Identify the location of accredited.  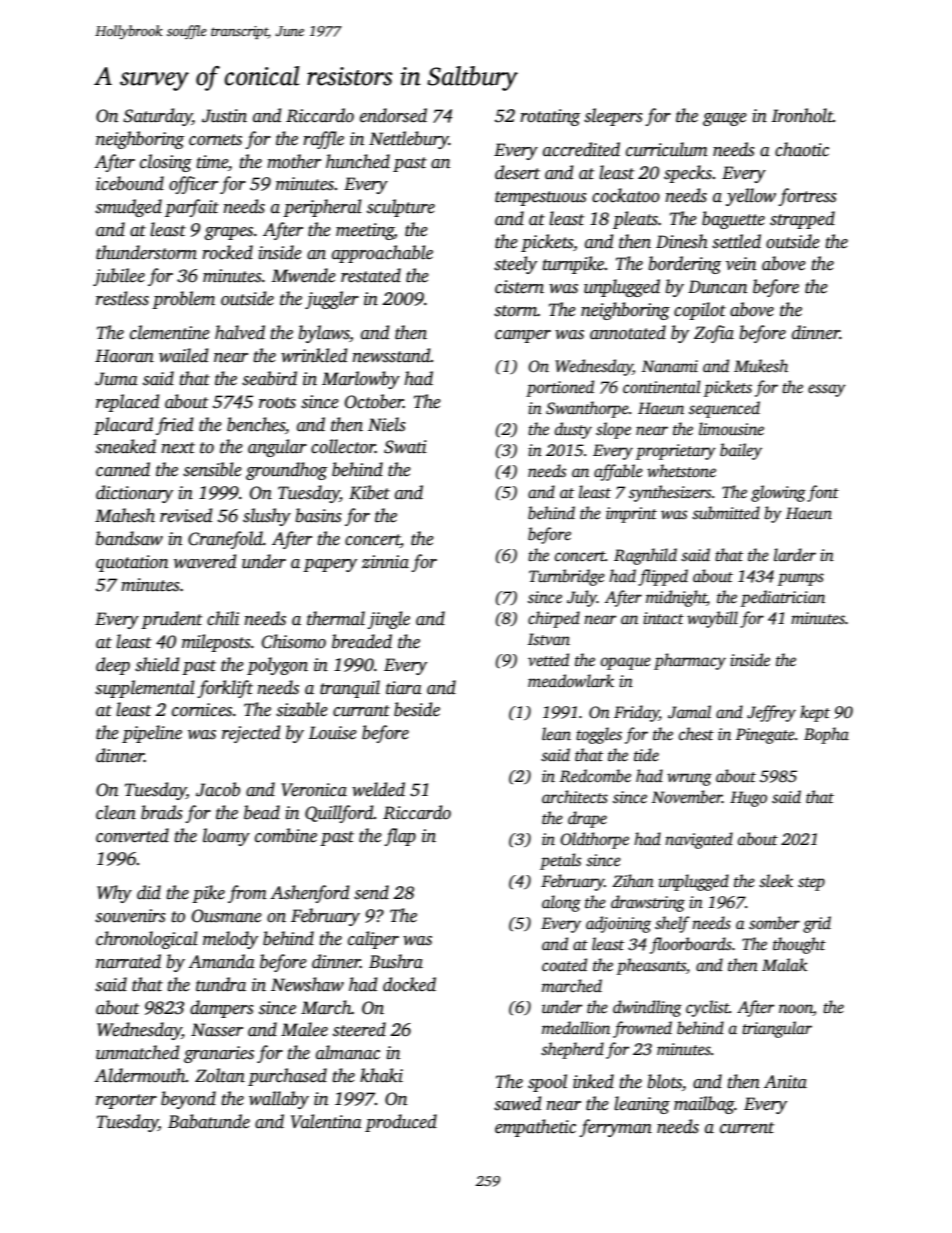
(581, 149).
